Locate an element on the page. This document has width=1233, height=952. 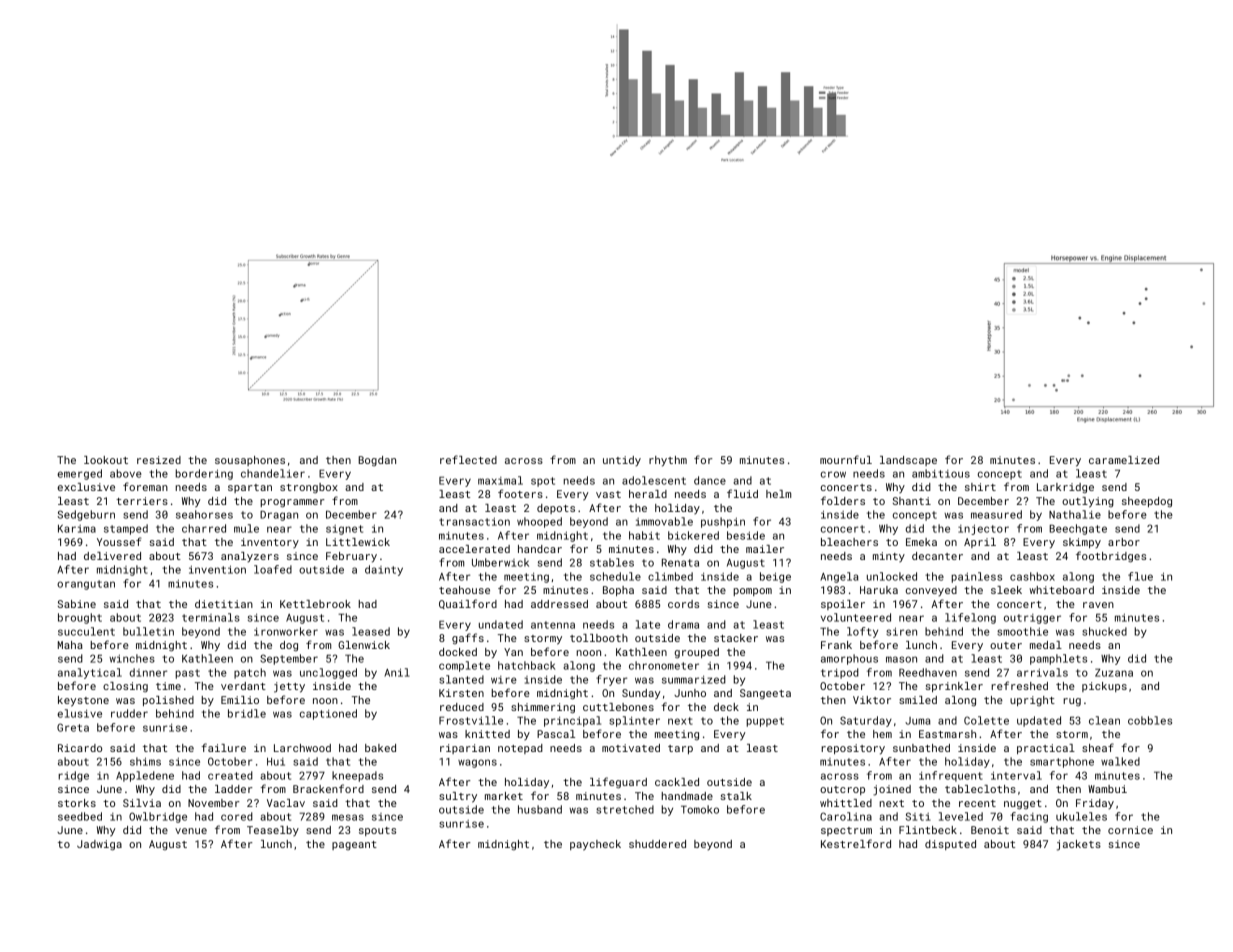
Kettlebrook is located at coordinates (315, 604).
